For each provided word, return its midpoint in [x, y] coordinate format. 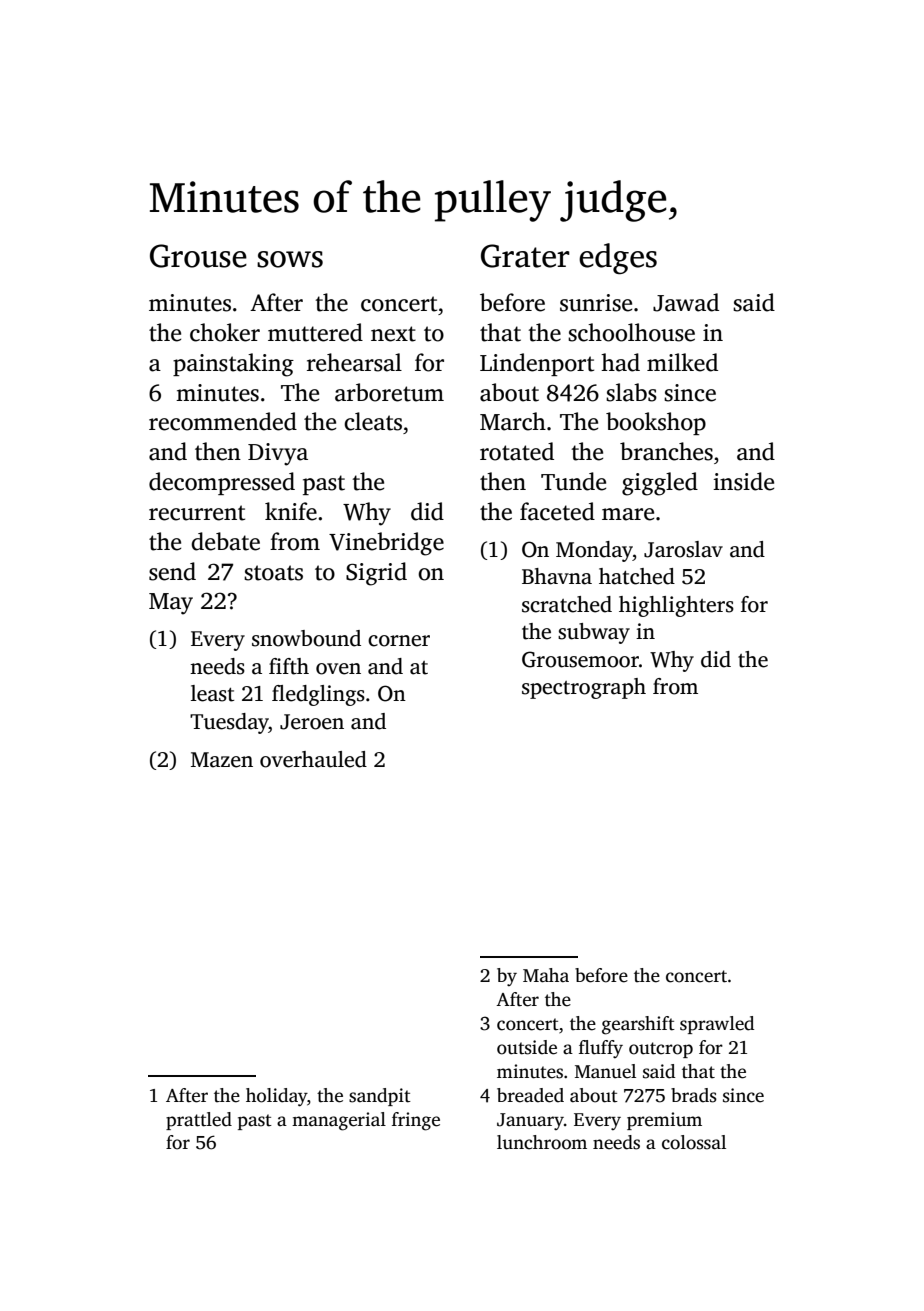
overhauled [313, 759]
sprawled [717, 1025]
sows [290, 259]
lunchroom [542, 1142]
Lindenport [537, 364]
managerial [339, 1121]
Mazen [222, 760]
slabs [631, 392]
